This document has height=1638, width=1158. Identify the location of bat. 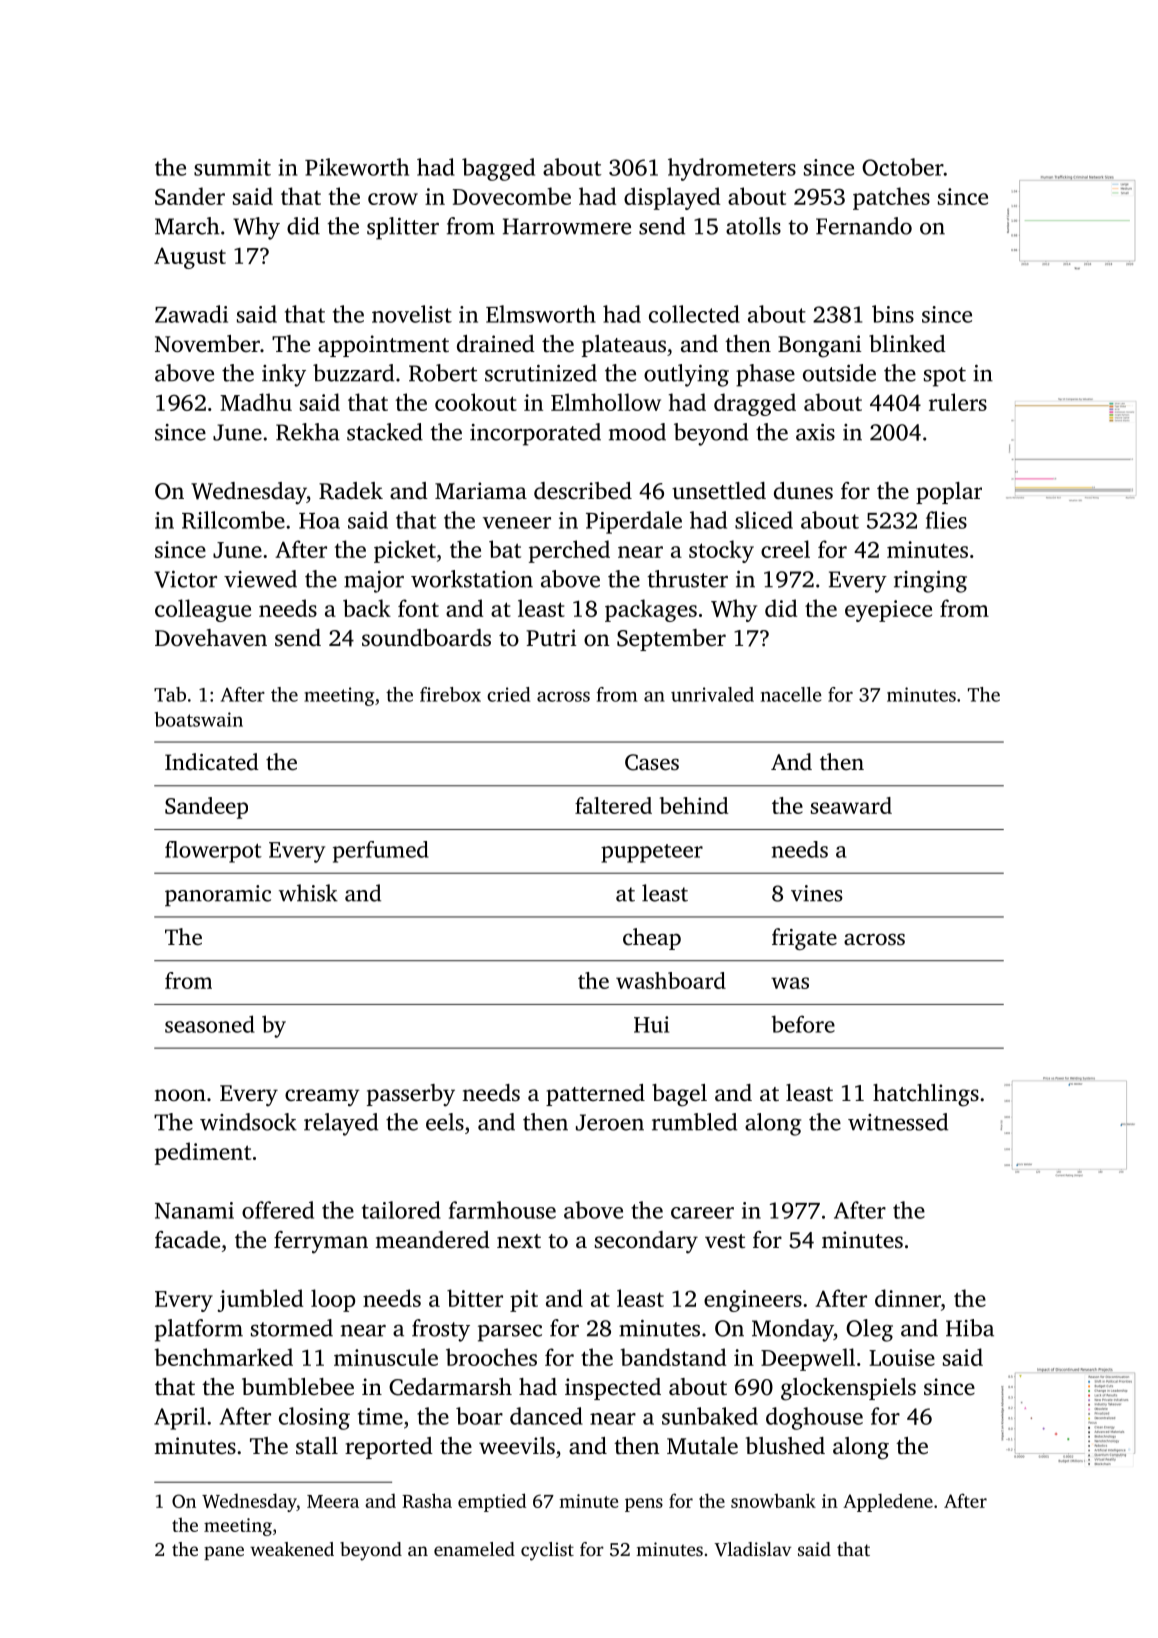
(505, 549).
